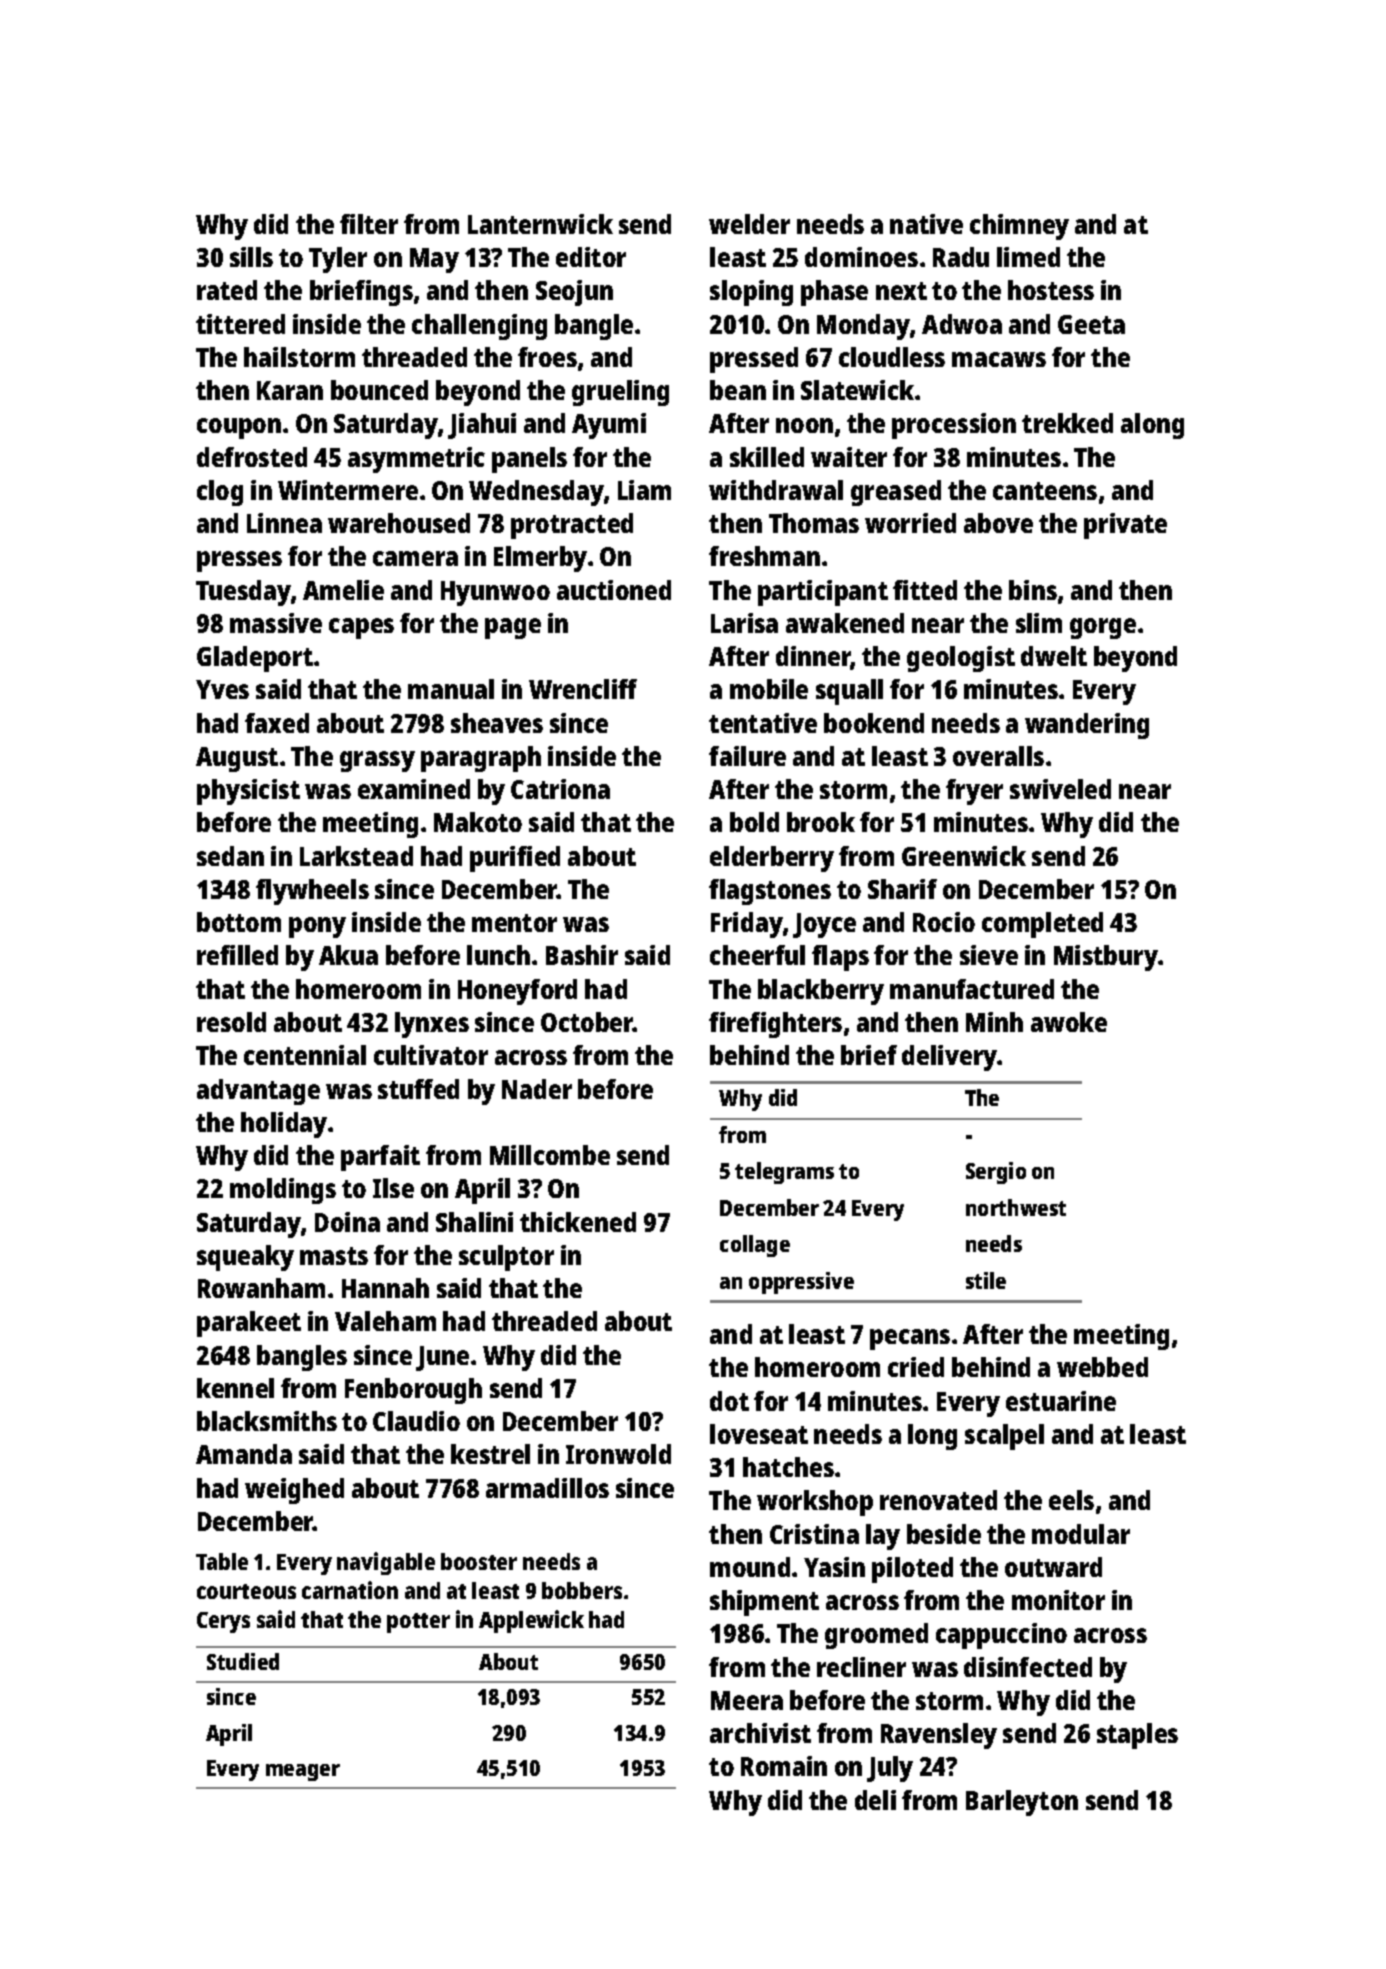 The width and height of the screenshot is (1386, 1969). Describe the element at coordinates (764, 1603) in the screenshot. I see `shipment` at that location.
